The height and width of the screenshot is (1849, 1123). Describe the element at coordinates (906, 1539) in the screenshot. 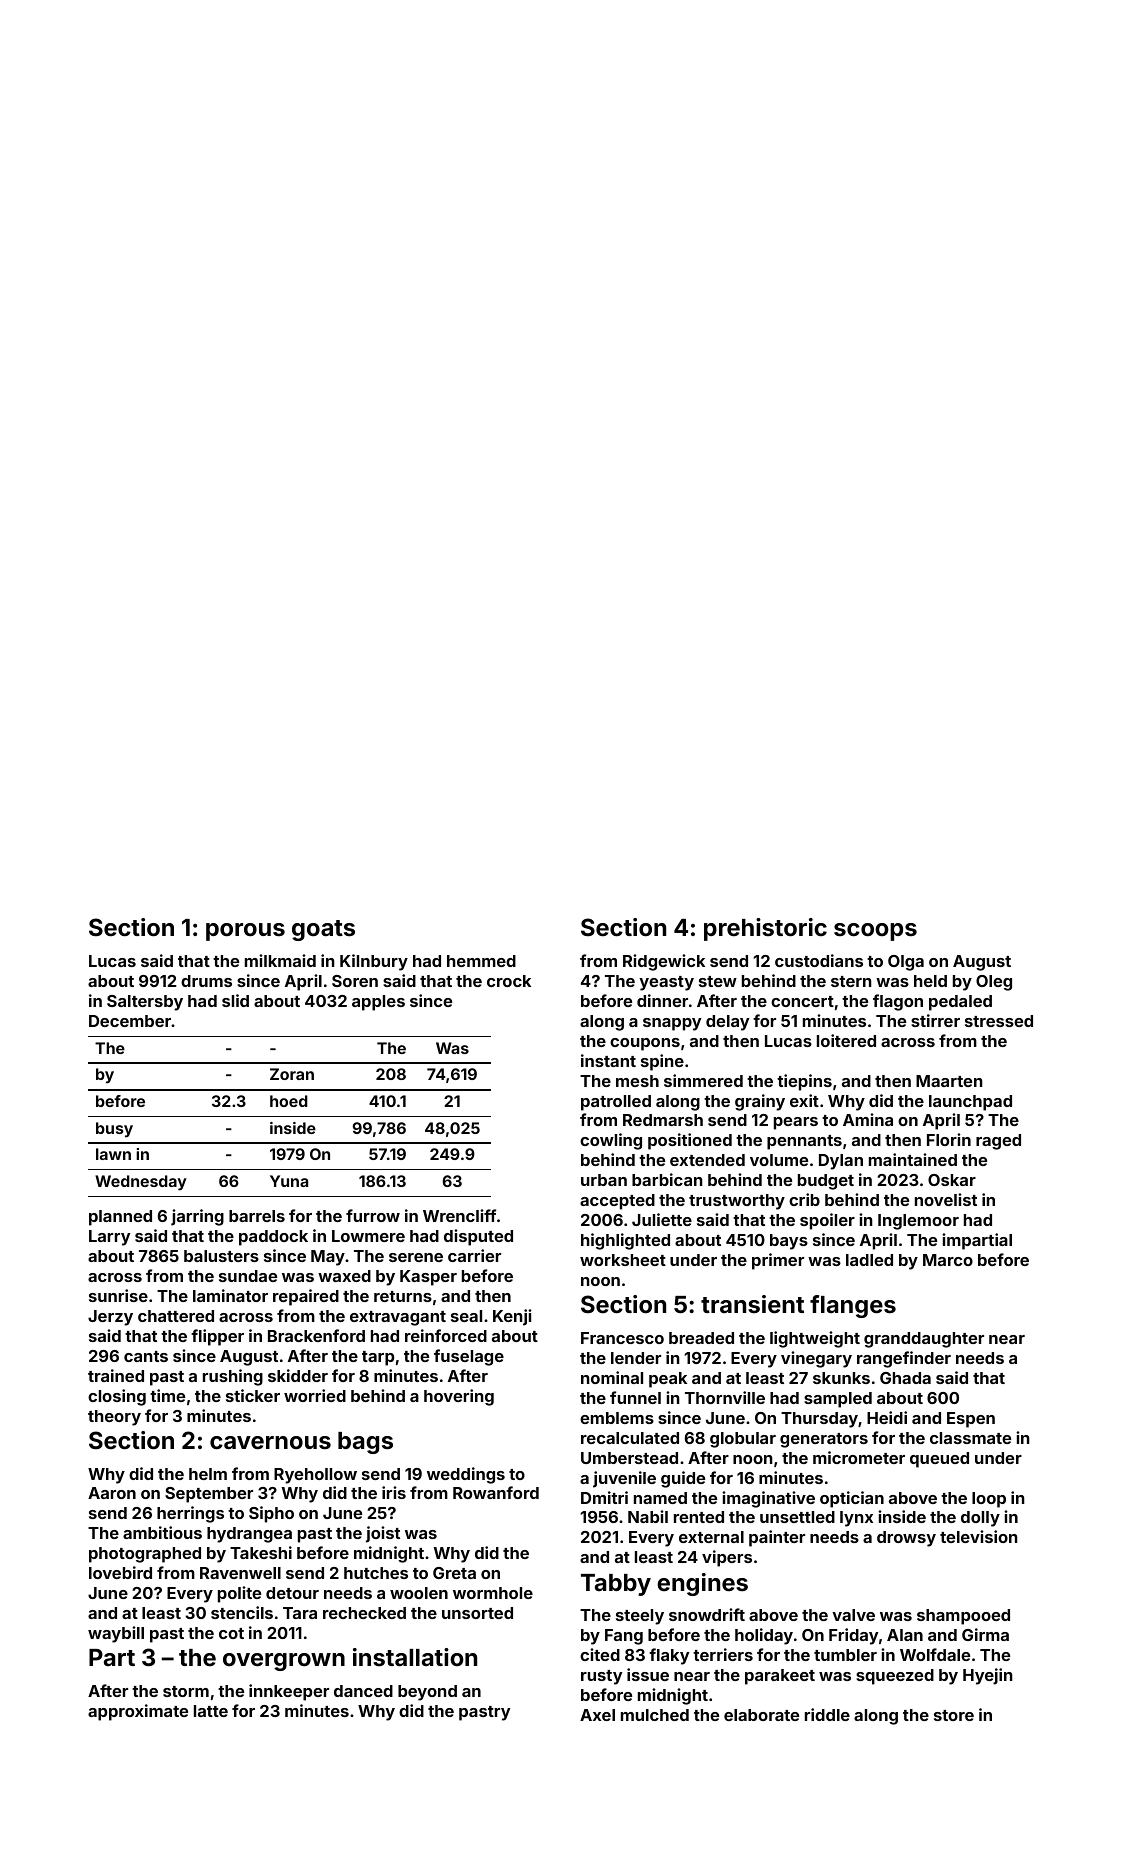

I see `drowsy` at that location.
